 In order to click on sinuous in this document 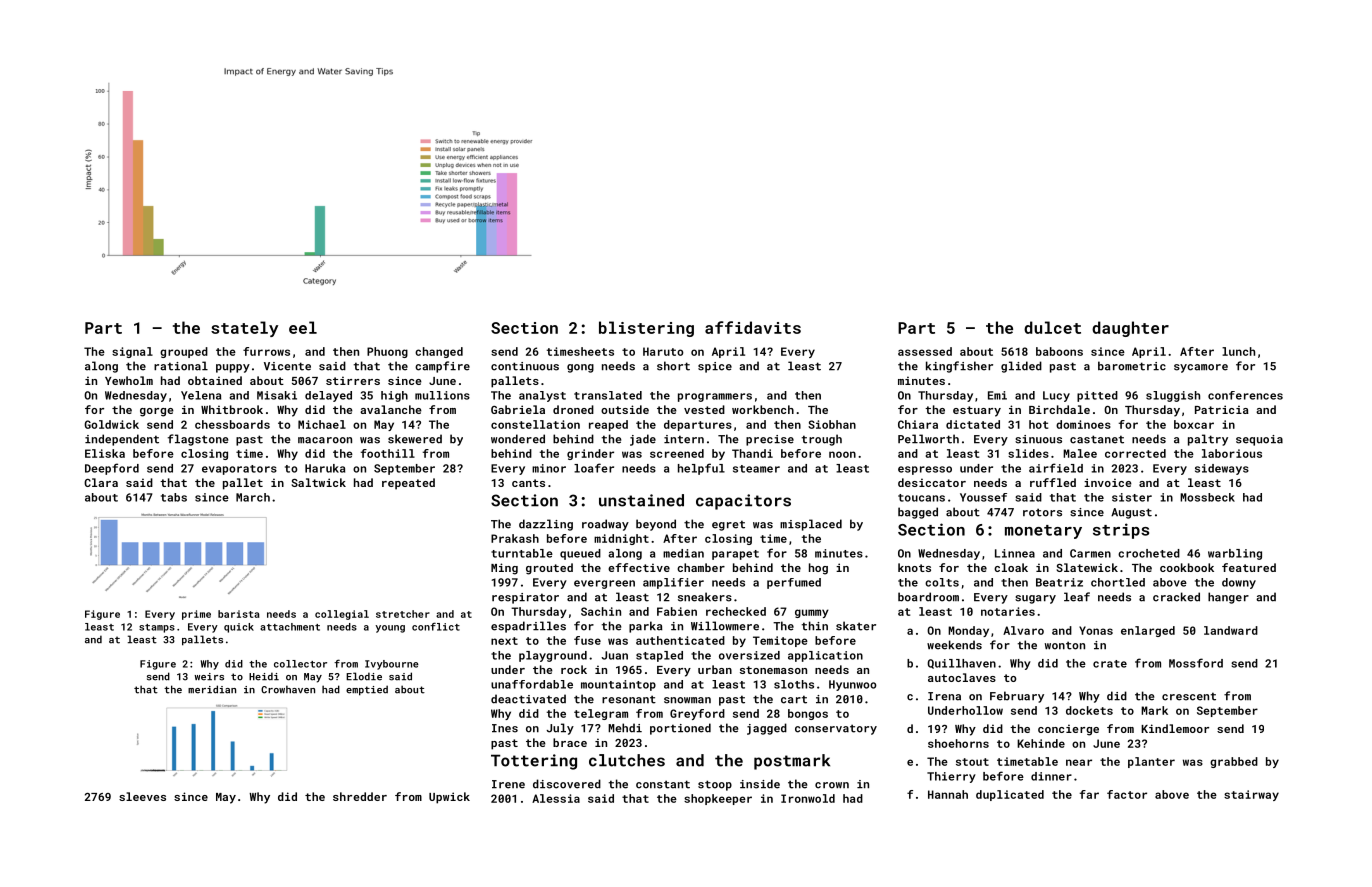, I will do `click(1038, 439)`.
